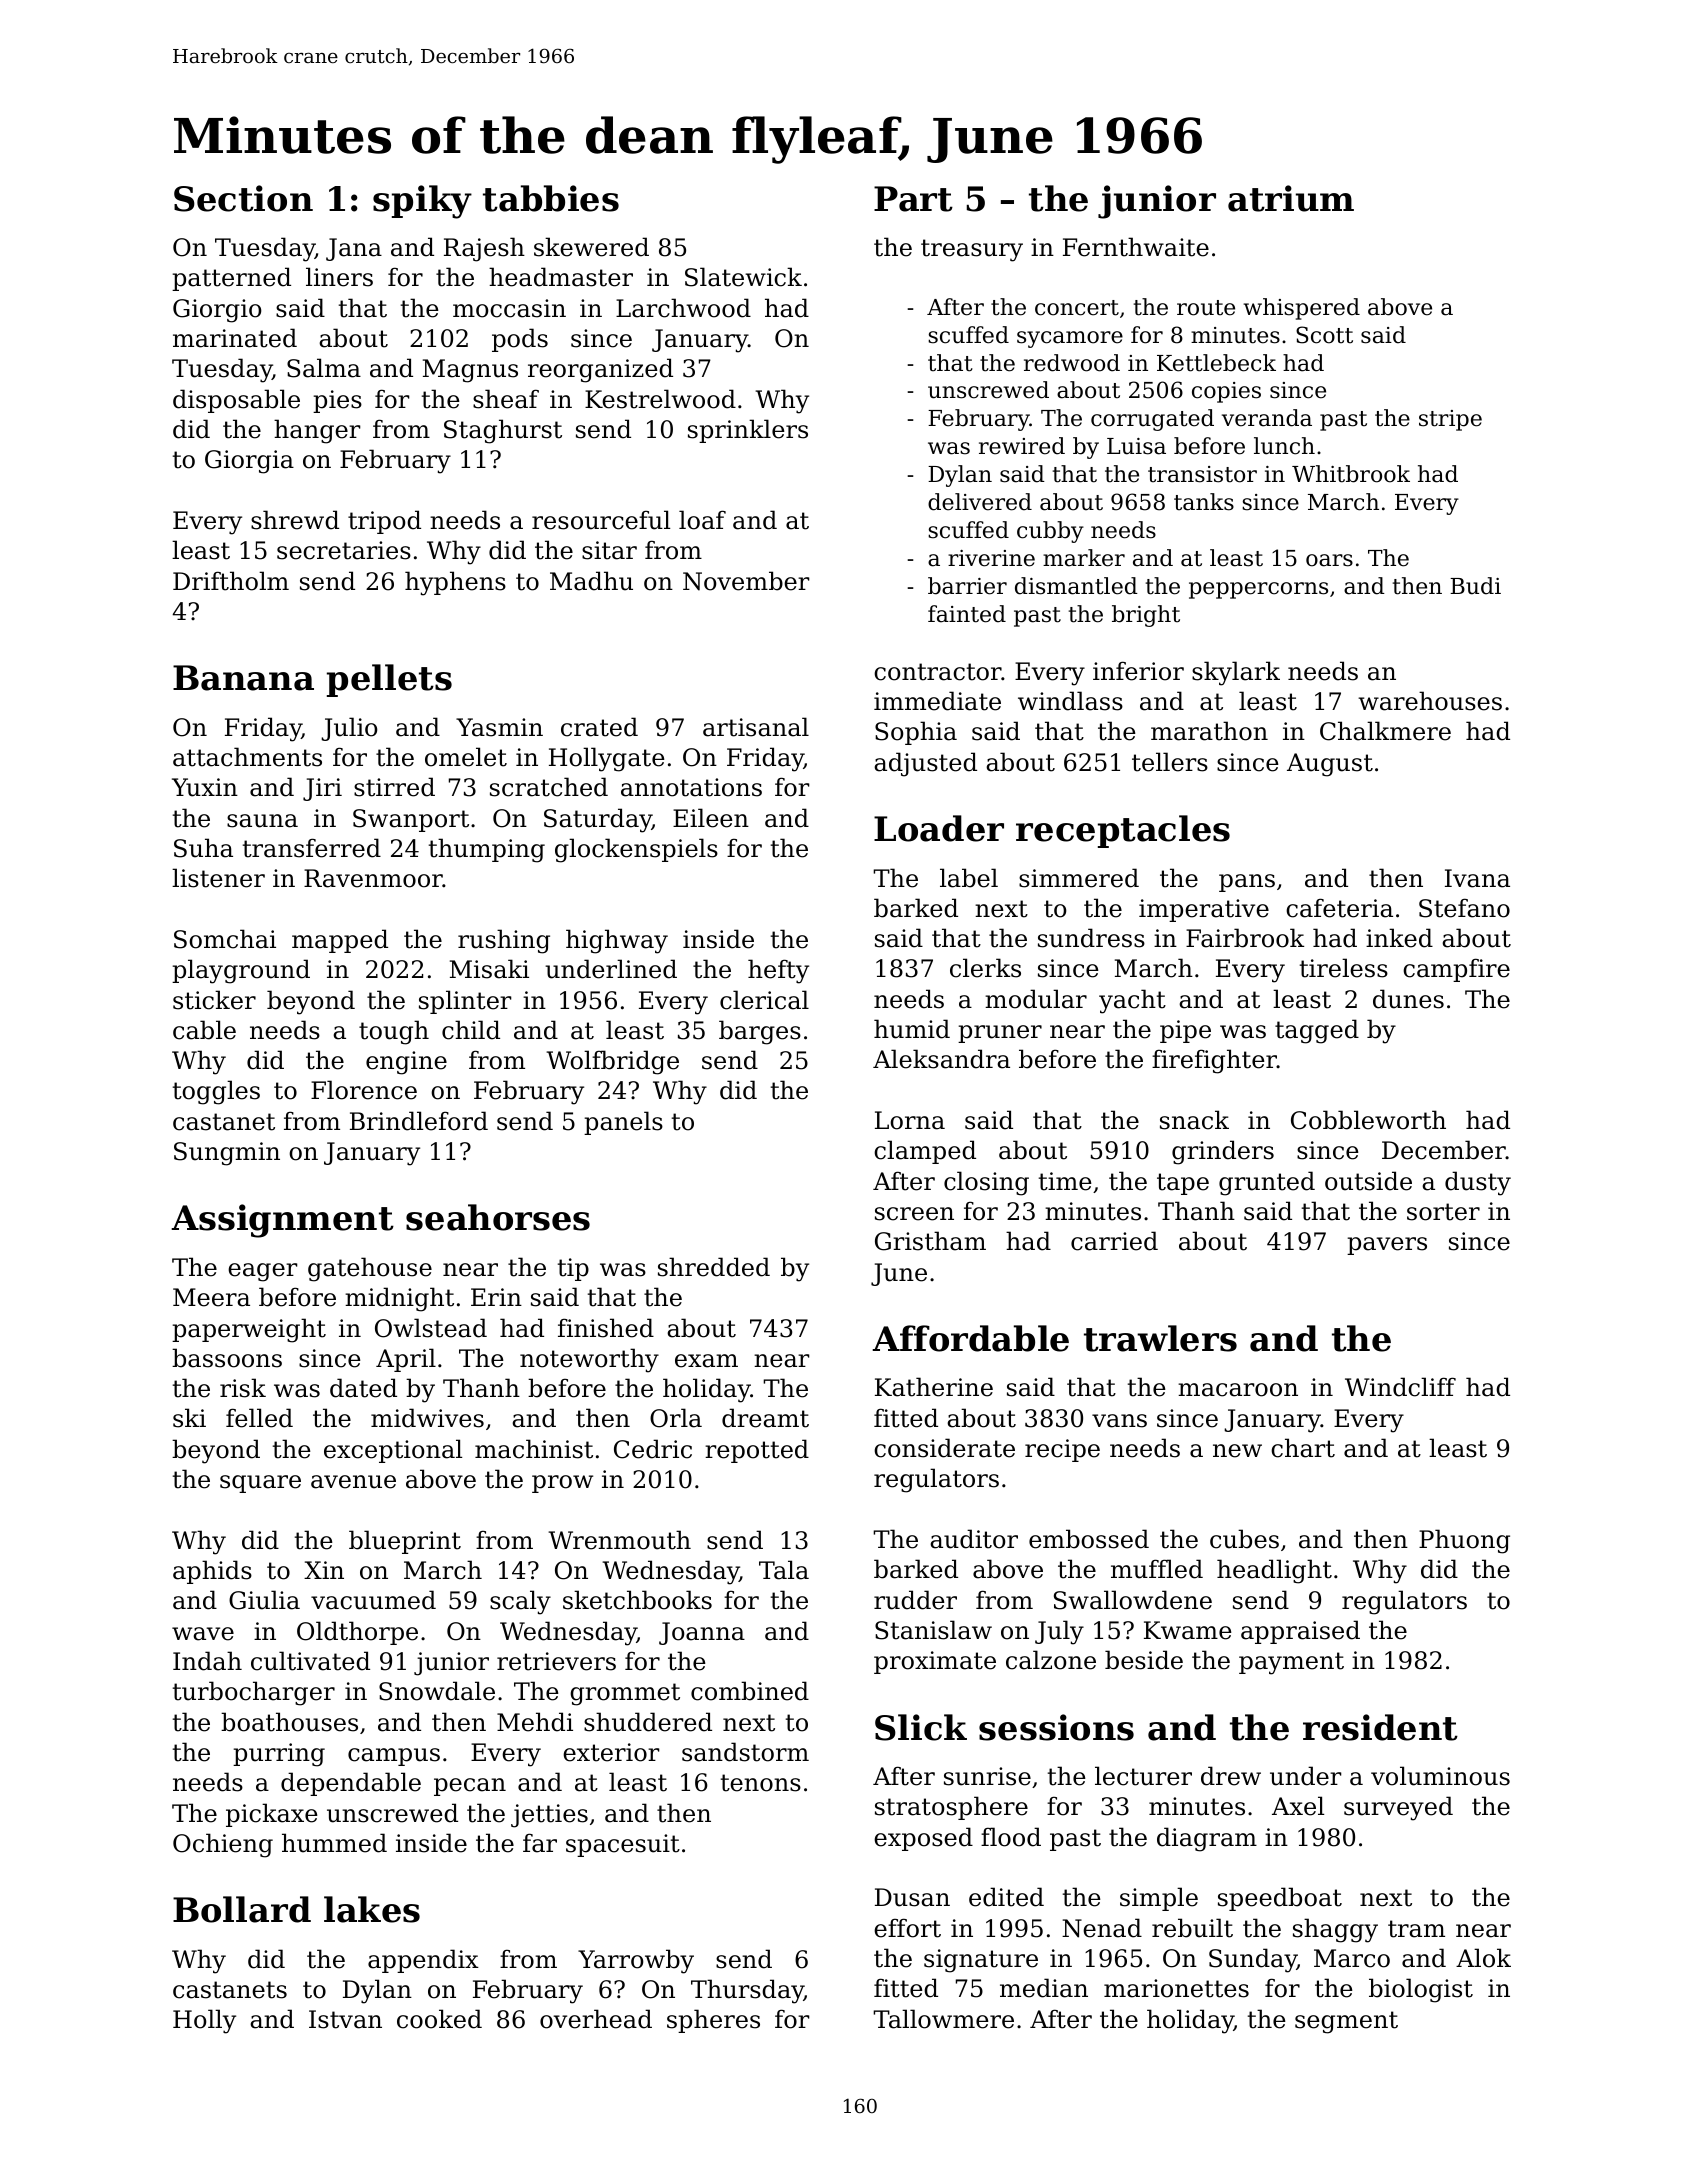 This screenshot has width=1683, height=2178. What do you see at coordinates (1237, 1451) in the screenshot?
I see `new` at bounding box center [1237, 1451].
